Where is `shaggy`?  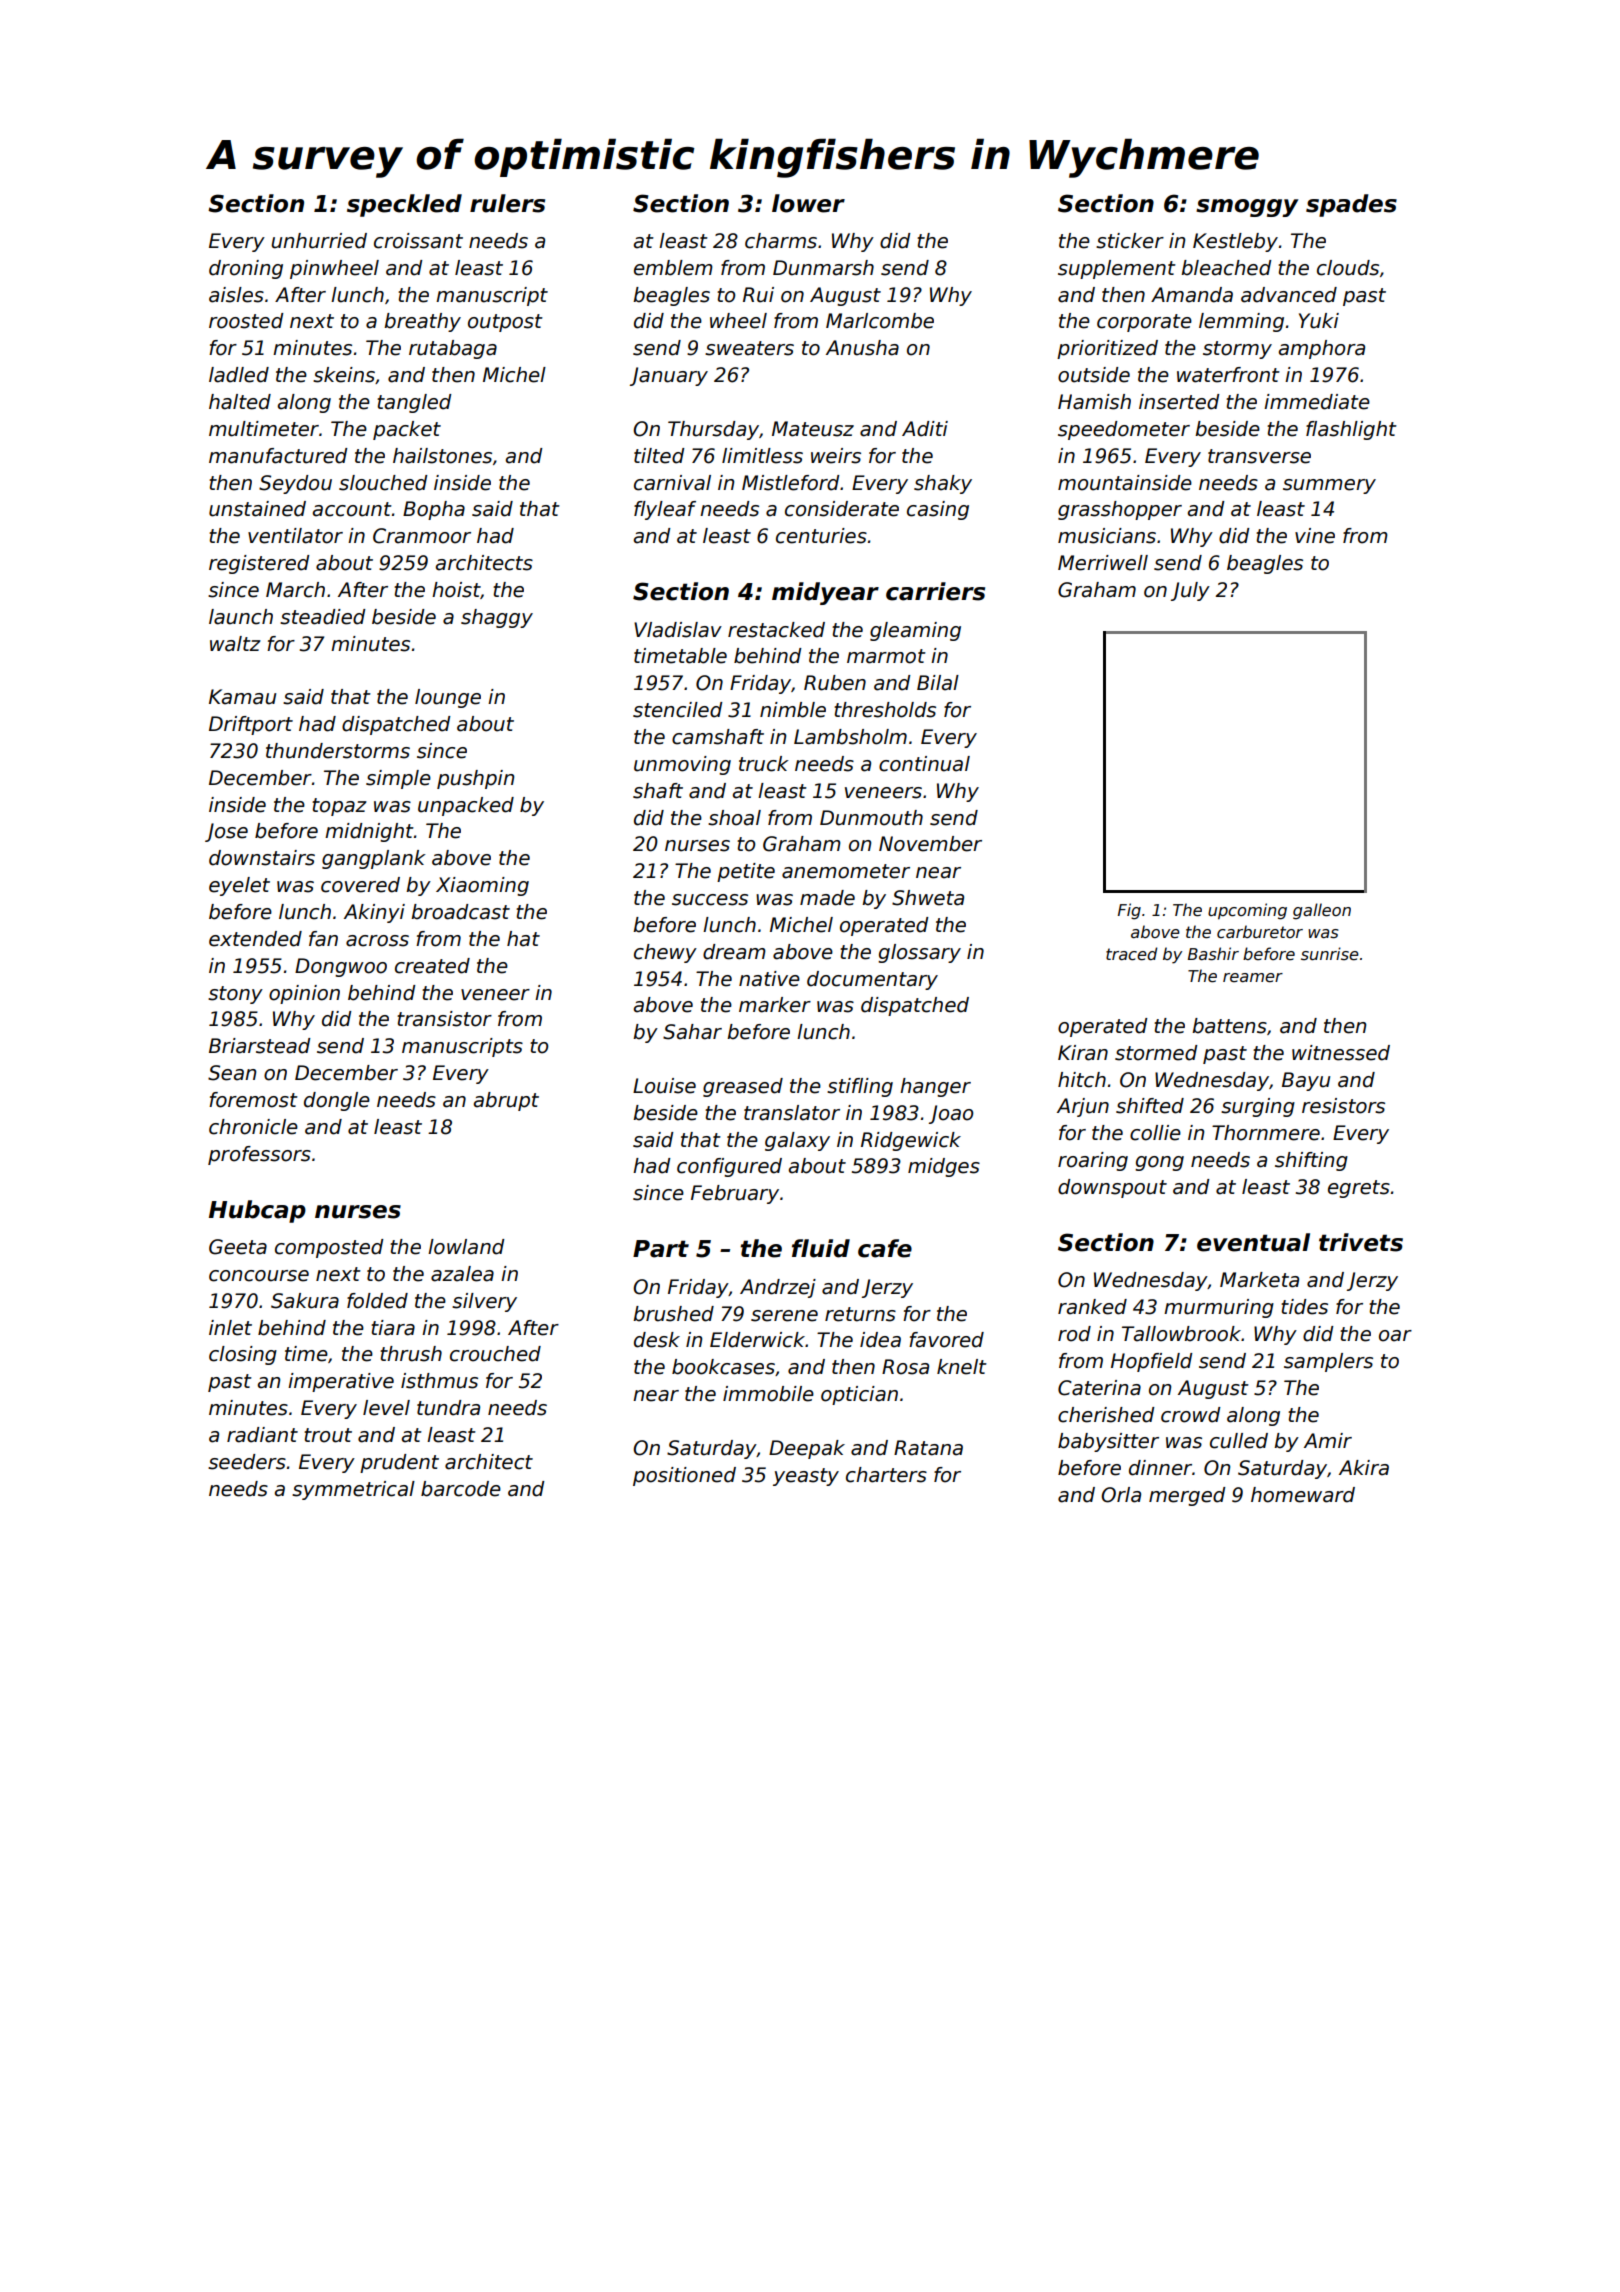 shaggy is located at coordinates (497, 618).
